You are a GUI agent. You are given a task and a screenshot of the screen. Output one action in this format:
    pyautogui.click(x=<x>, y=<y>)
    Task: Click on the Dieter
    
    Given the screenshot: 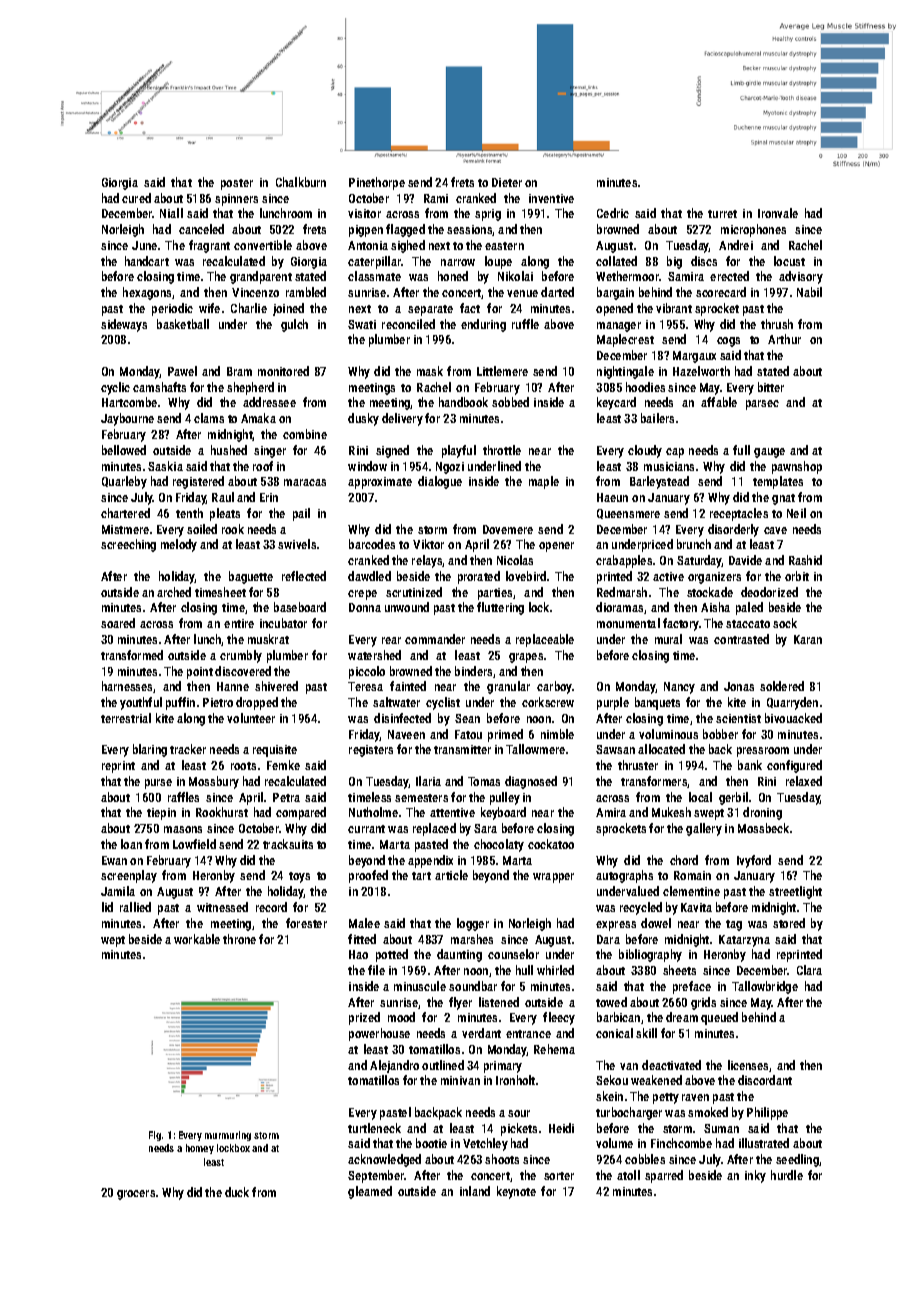 What is the action you would take?
    pyautogui.click(x=507, y=182)
